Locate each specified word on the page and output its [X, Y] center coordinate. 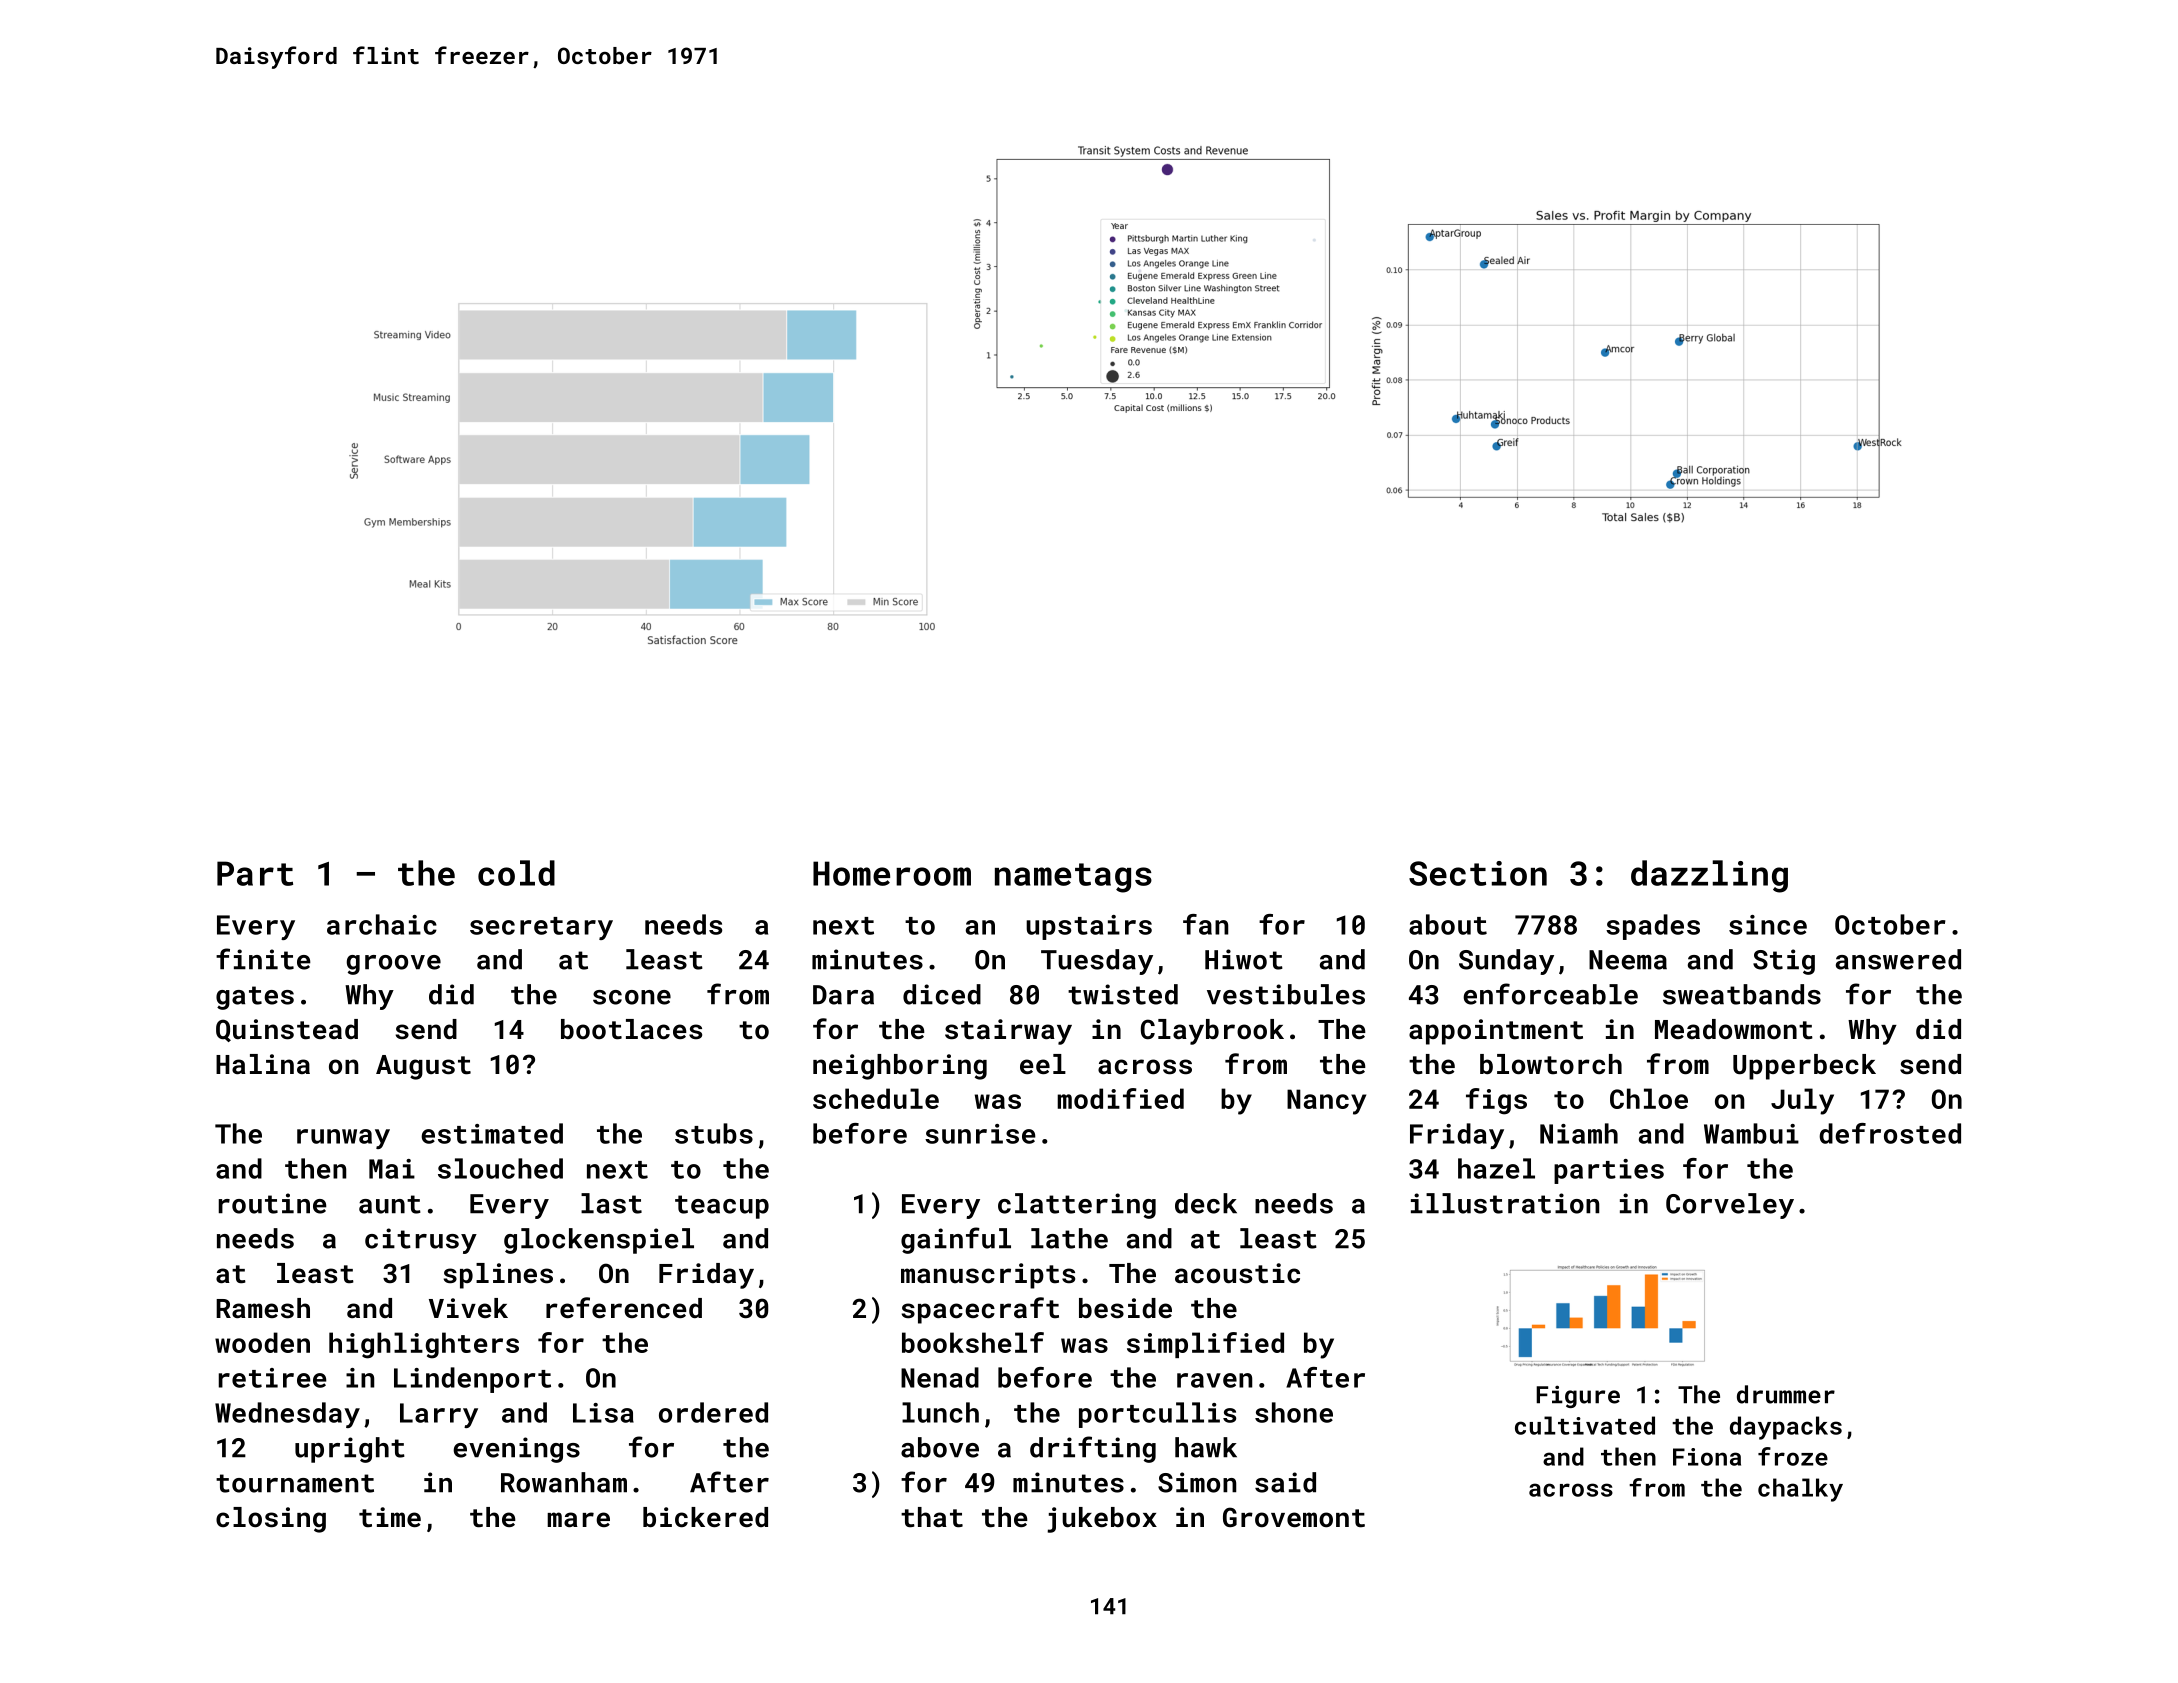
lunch [940, 1412]
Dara [843, 995]
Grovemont [1294, 1517]
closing [271, 1520]
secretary [541, 928]
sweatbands [1742, 994]
